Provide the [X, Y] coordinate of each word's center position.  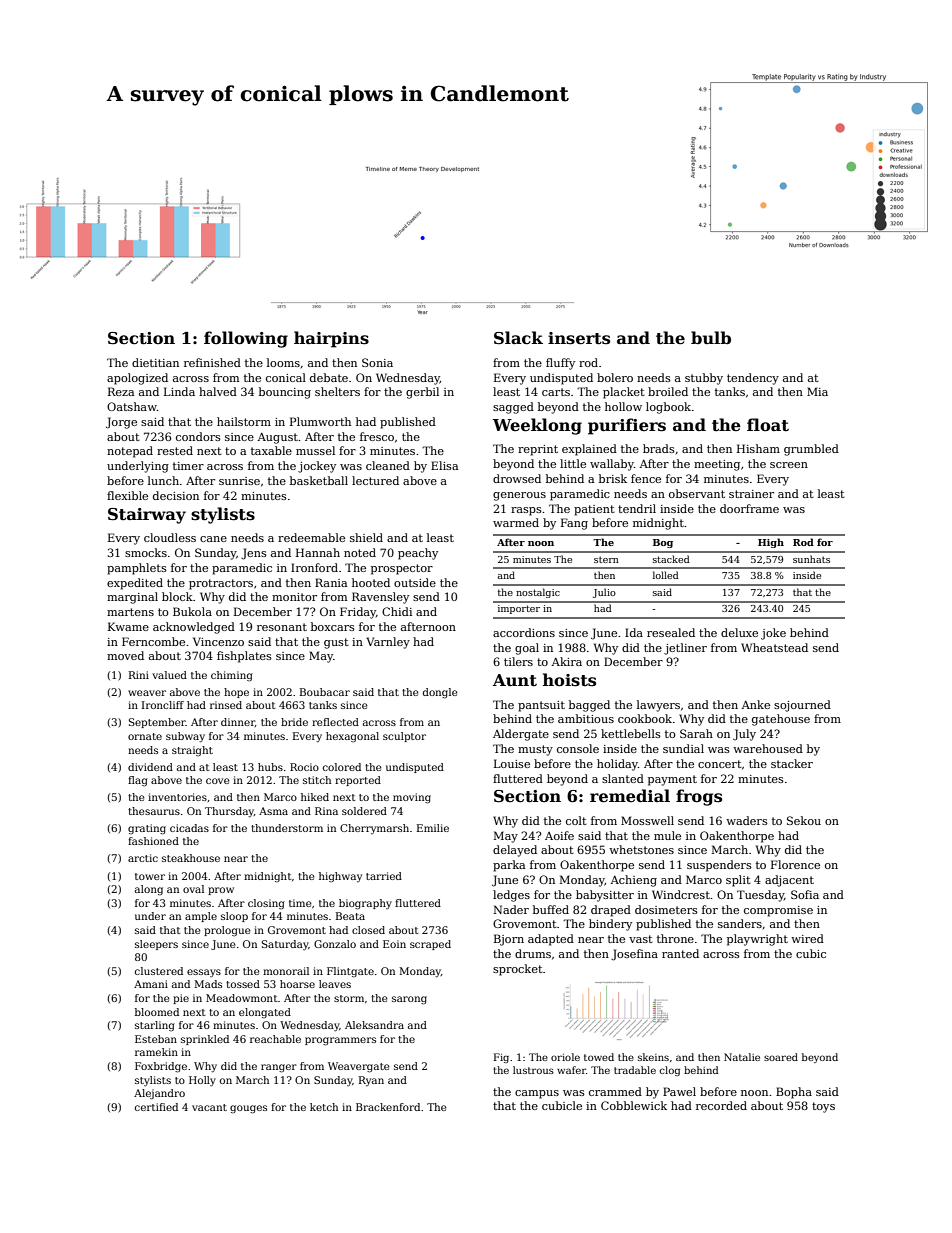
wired [807, 938]
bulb [711, 337]
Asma [273, 811]
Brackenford [388, 1107]
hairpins [331, 339]
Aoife [559, 835]
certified [156, 1107]
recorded [721, 1105]
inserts [579, 338]
